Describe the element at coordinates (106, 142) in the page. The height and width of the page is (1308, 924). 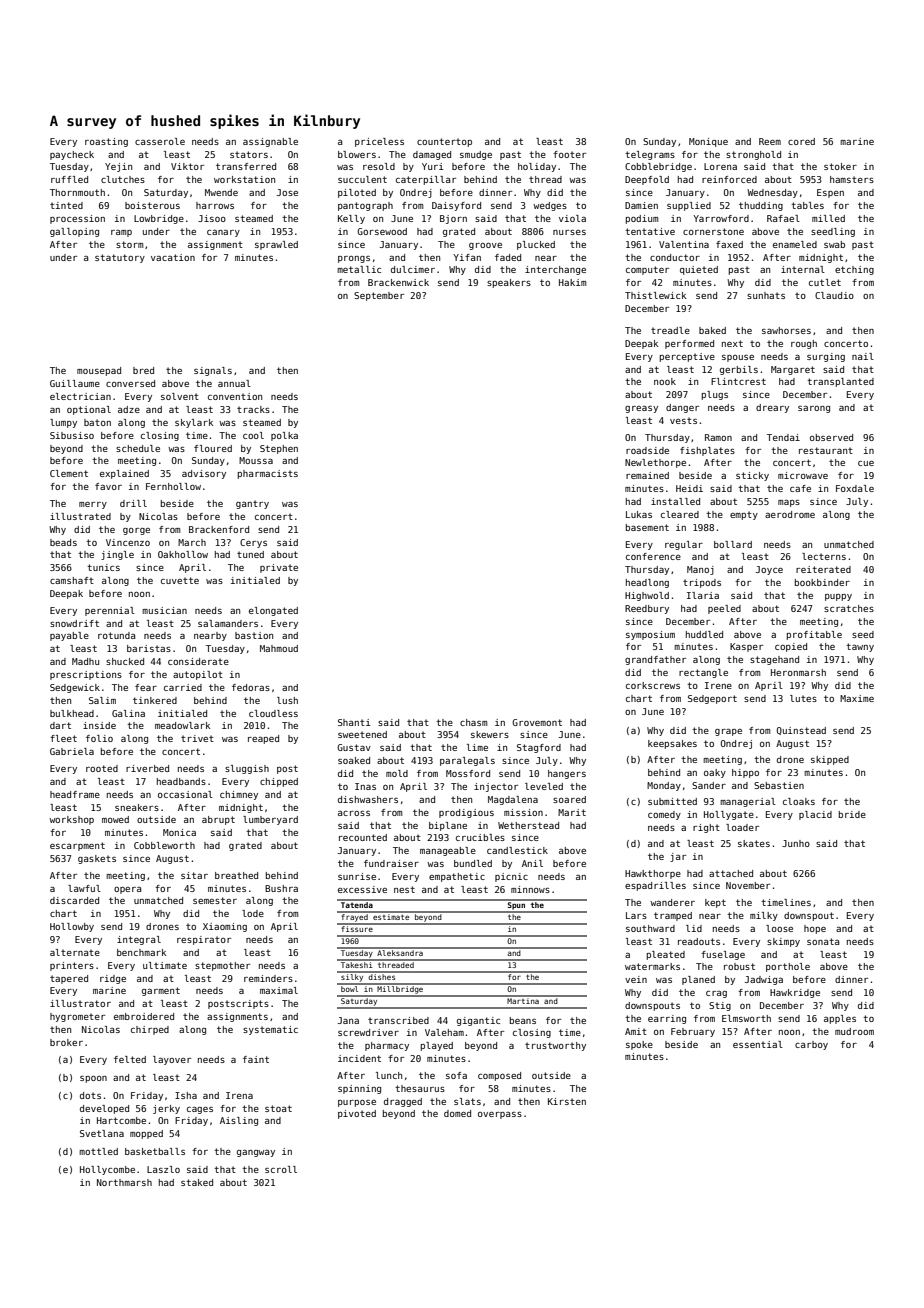
I see `roasting` at that location.
